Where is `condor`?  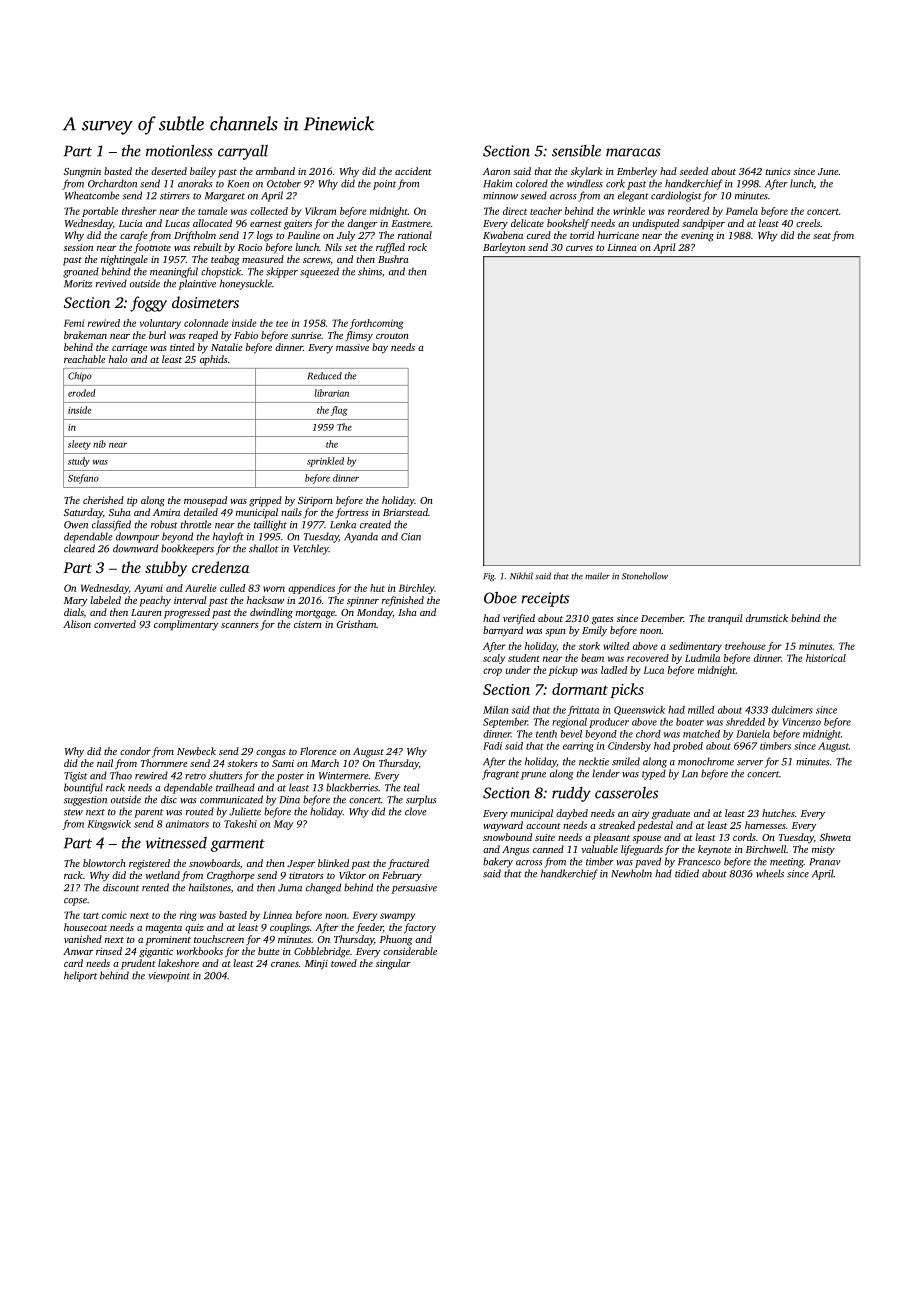 condor is located at coordinates (135, 751).
